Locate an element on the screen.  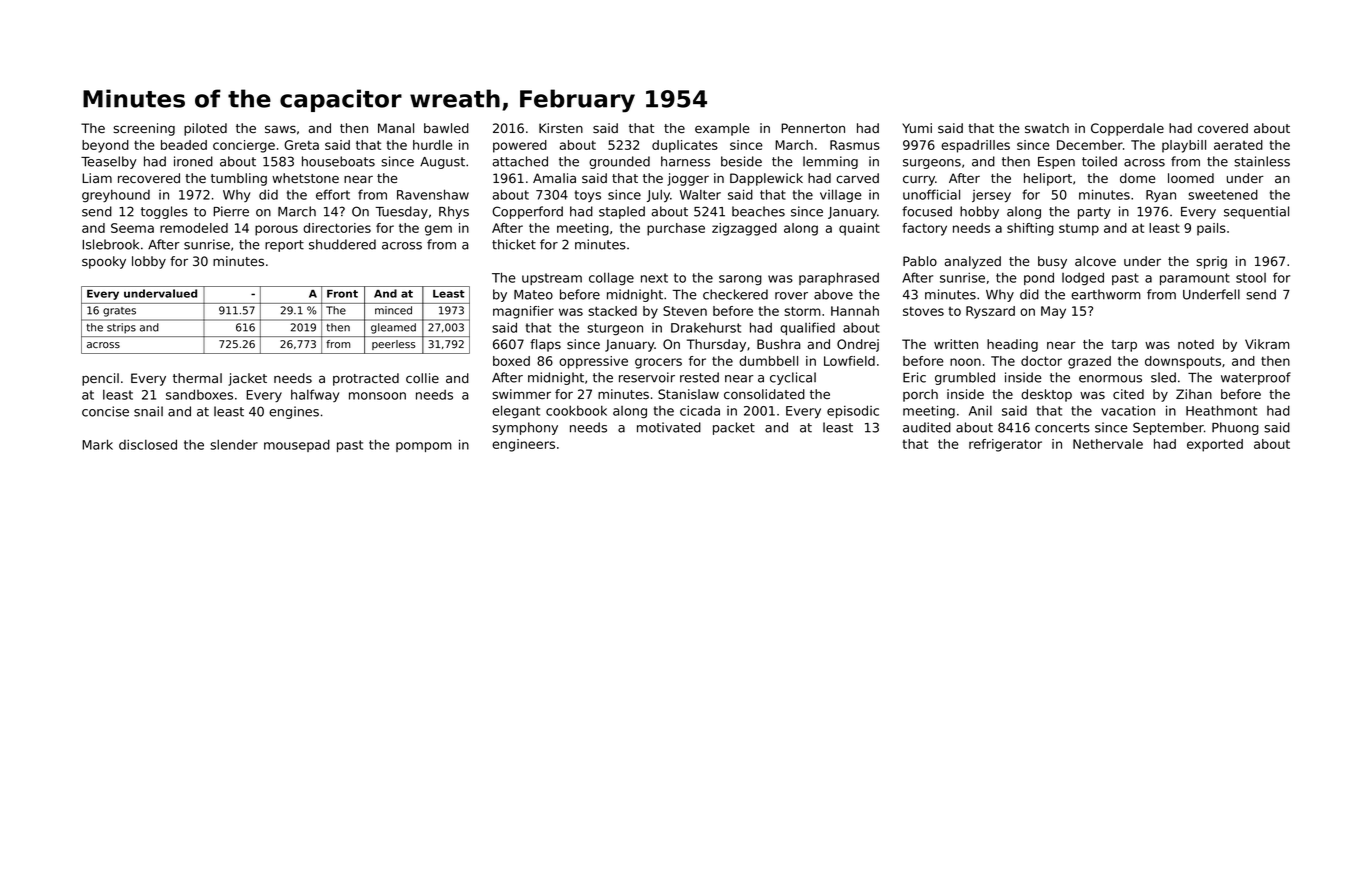
halfway is located at coordinates (315, 395).
